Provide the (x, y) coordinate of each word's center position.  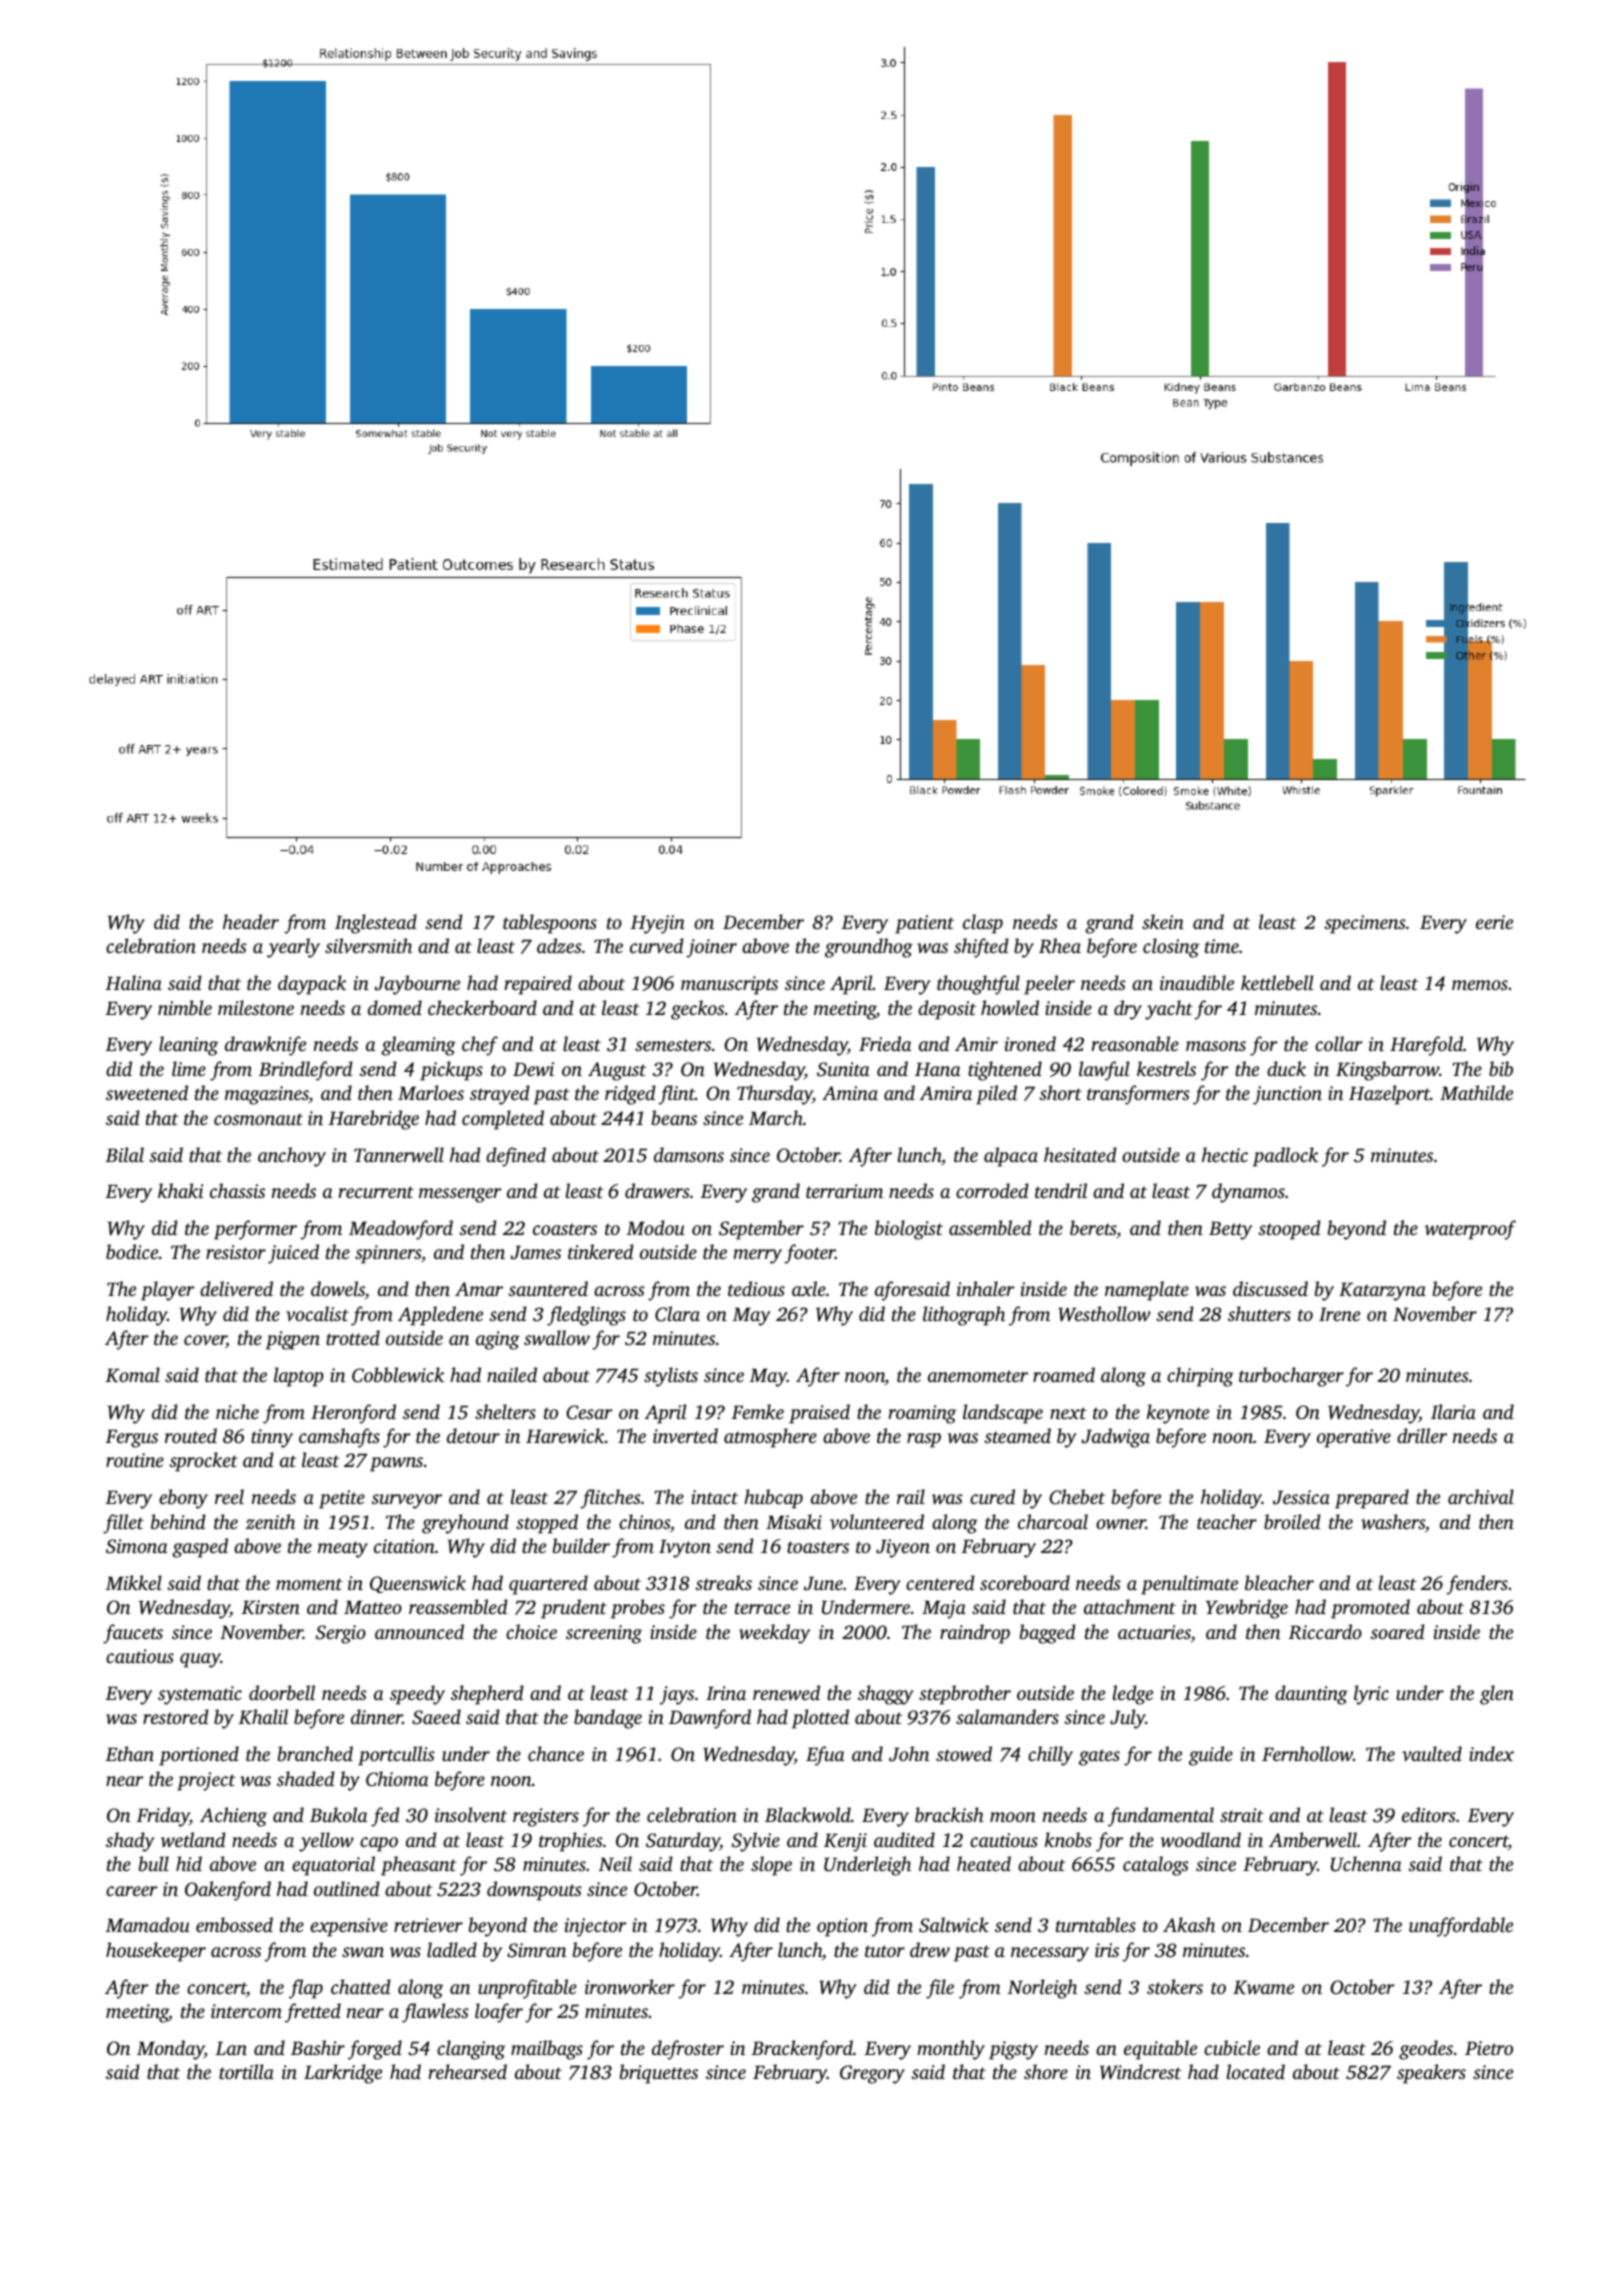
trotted (353, 1337)
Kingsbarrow (1387, 1071)
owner (1121, 1524)
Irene (1339, 1314)
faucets (133, 1634)
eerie (1494, 922)
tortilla (246, 2071)
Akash (1189, 1924)
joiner (712, 948)
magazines (267, 1095)
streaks (723, 1582)
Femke (758, 1411)
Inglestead (376, 924)
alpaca (1011, 1157)
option (842, 1927)
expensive (349, 1927)
